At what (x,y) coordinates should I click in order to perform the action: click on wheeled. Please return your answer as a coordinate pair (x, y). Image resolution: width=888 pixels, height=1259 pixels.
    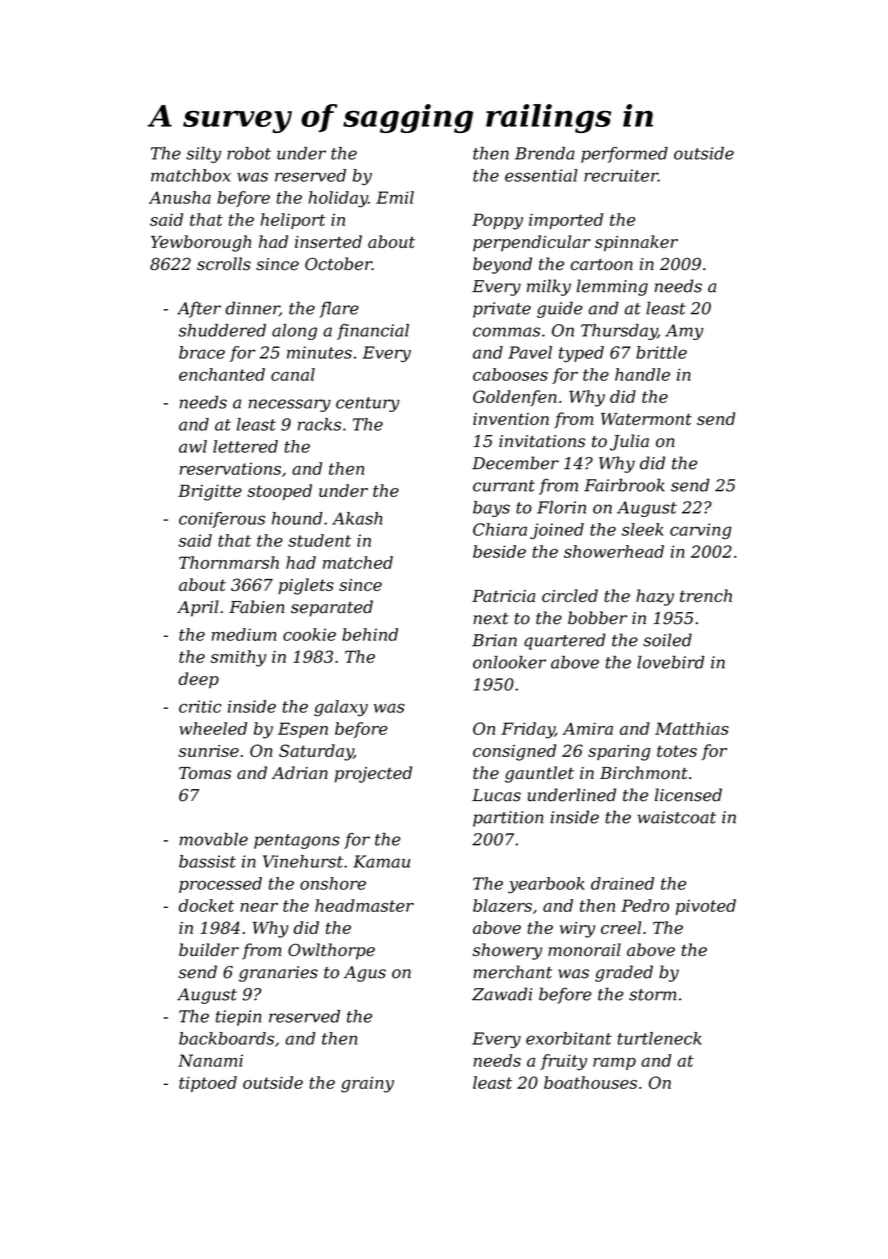
    Looking at the image, I should click on (213, 728).
